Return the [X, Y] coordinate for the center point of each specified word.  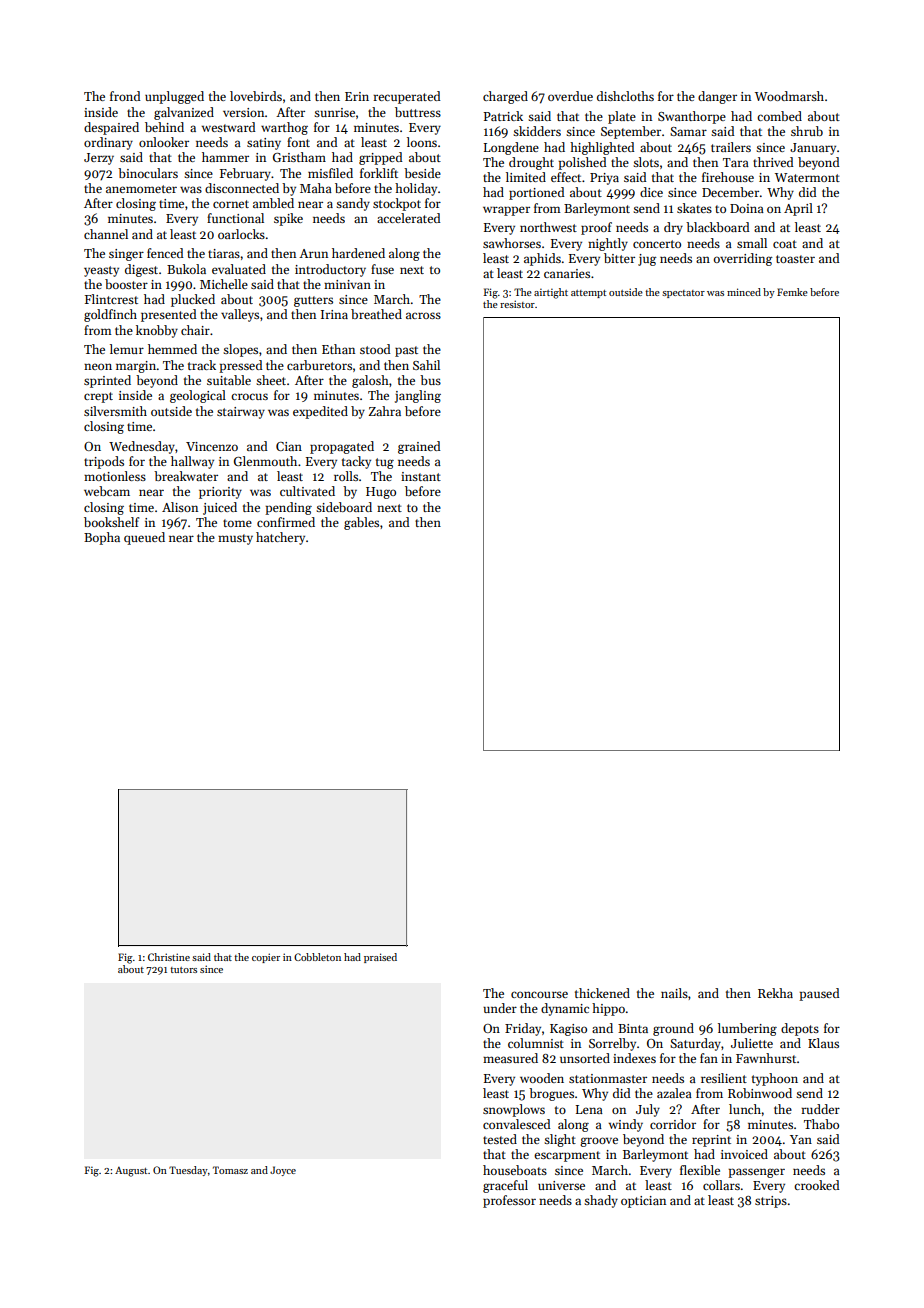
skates [694, 208]
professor [509, 1201]
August [131, 1172]
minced [744, 292]
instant [421, 476]
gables [361, 523]
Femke [792, 292]
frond [125, 96]
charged [505, 97]
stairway [241, 413]
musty [235, 539]
